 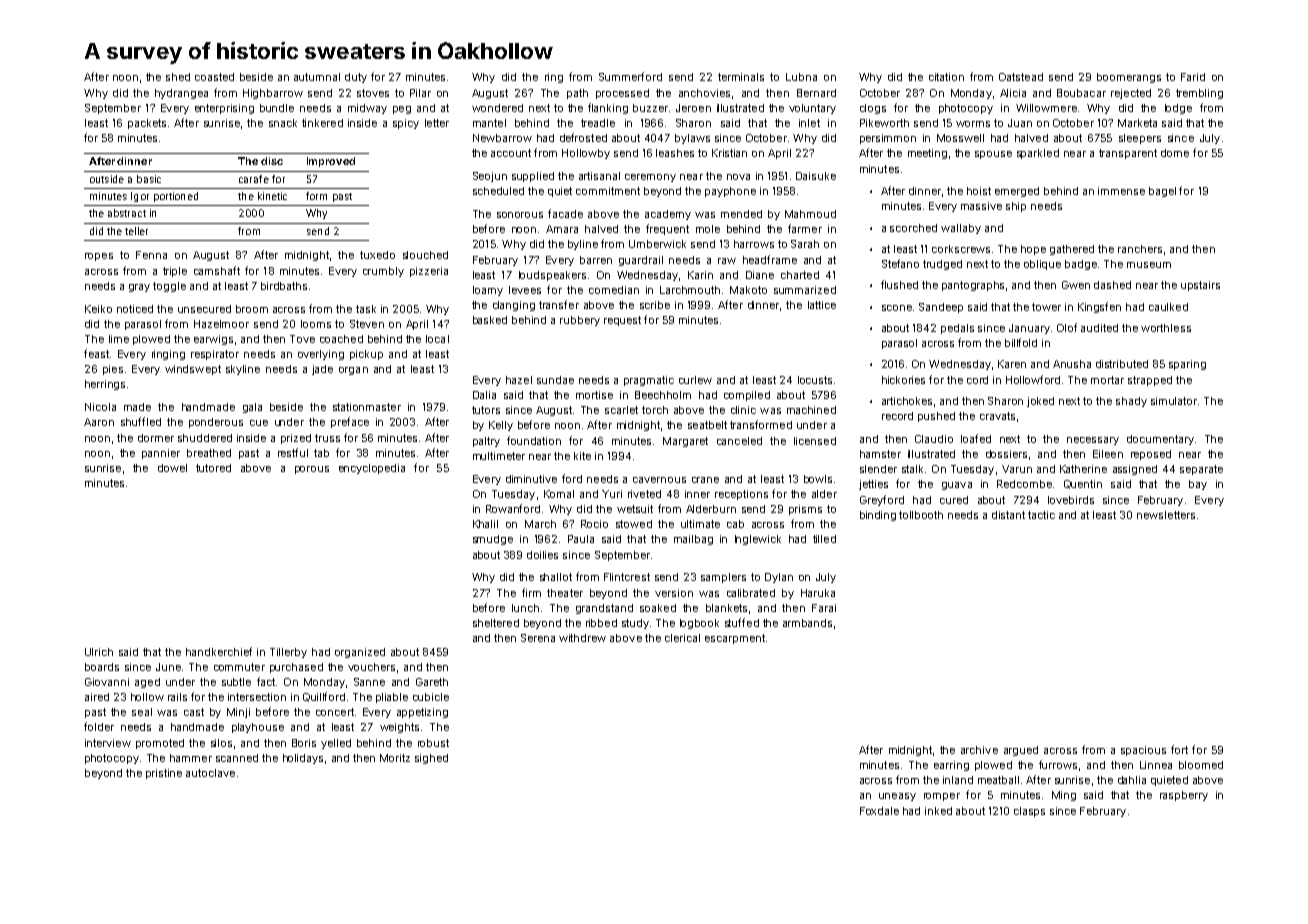 What do you see at coordinates (594, 395) in the page?
I see `mortise` at bounding box center [594, 395].
